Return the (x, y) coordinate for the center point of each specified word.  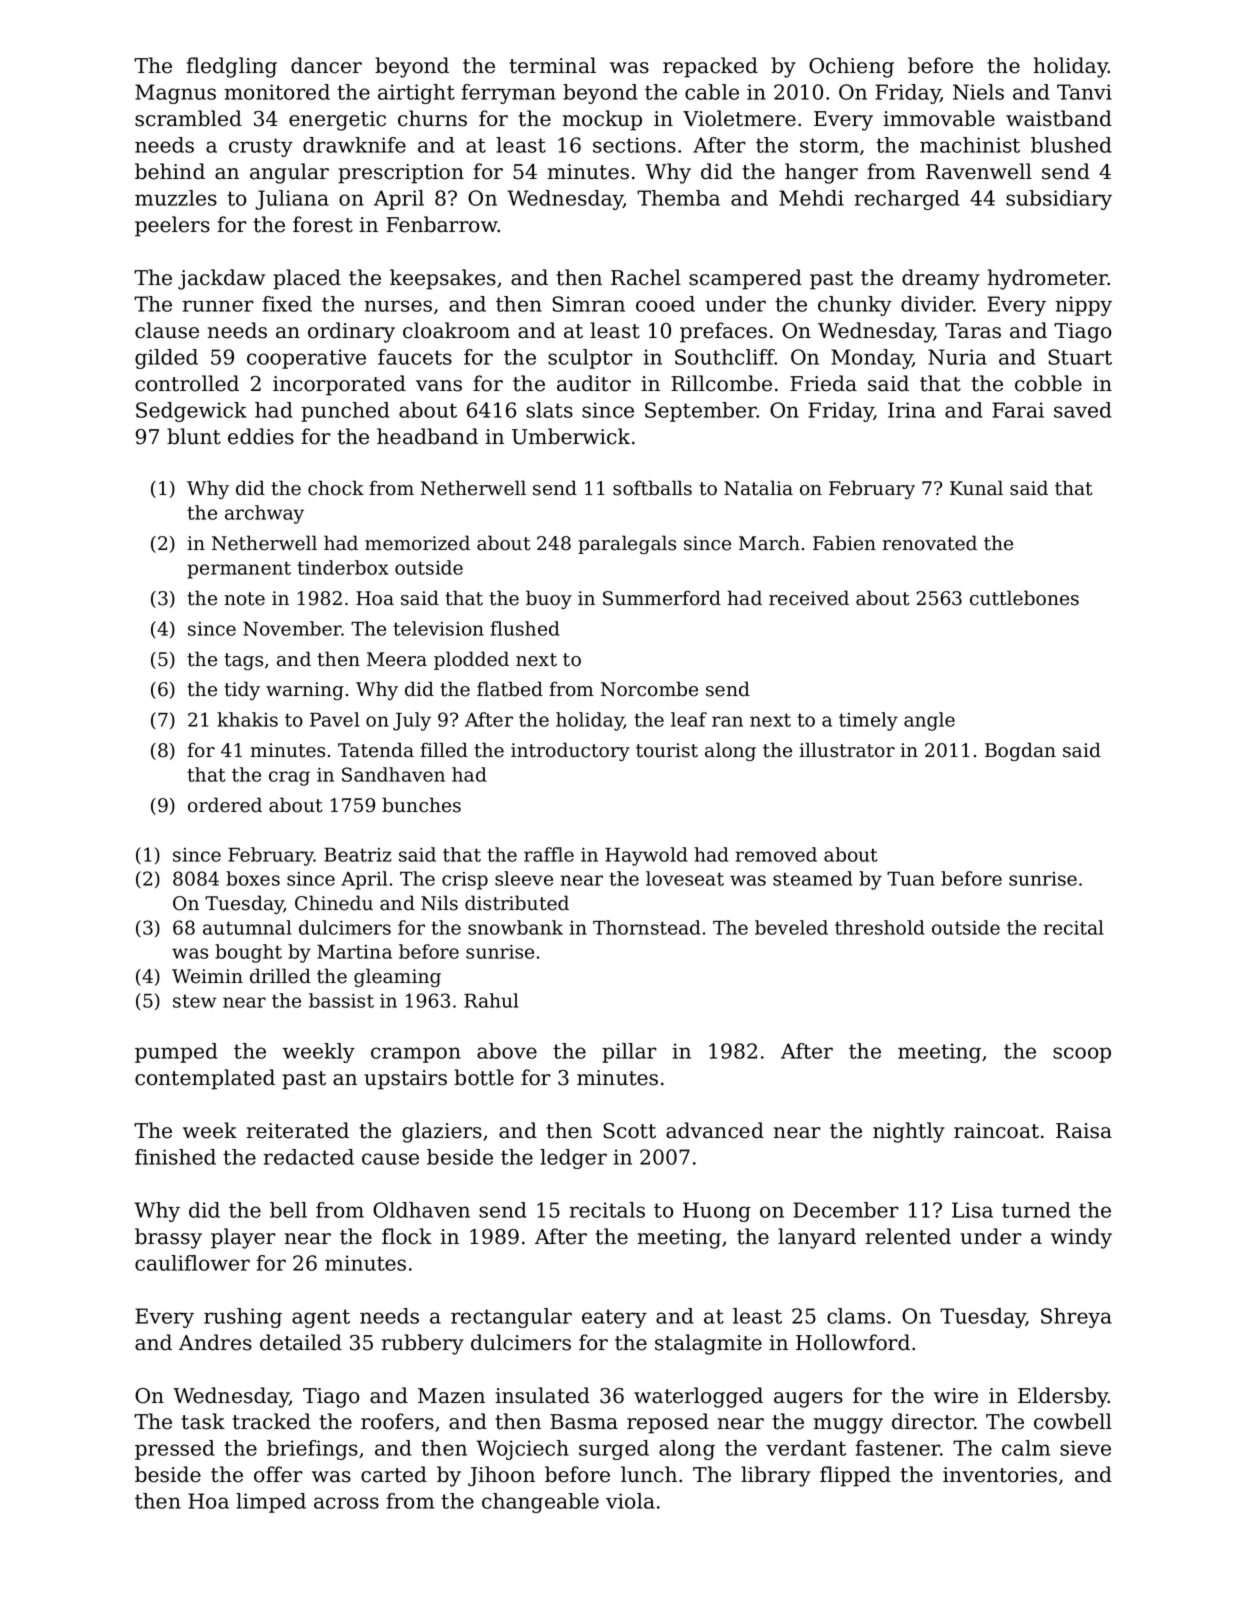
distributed (517, 903)
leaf (689, 719)
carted (394, 1474)
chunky (855, 306)
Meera (397, 659)
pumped (176, 1053)
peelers (172, 226)
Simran (588, 304)
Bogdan (1020, 751)
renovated (930, 543)
